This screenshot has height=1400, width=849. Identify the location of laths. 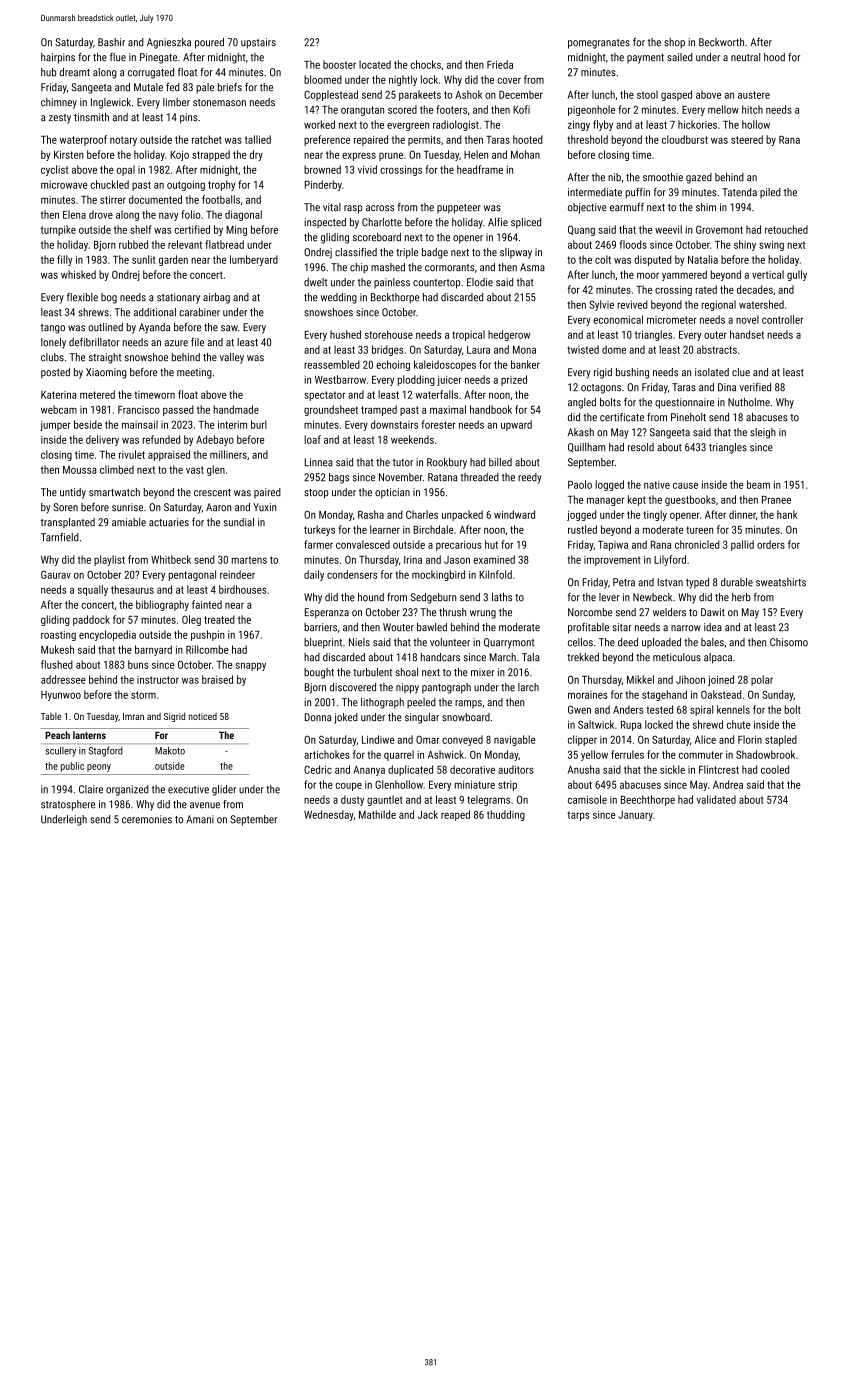
(502, 597).
